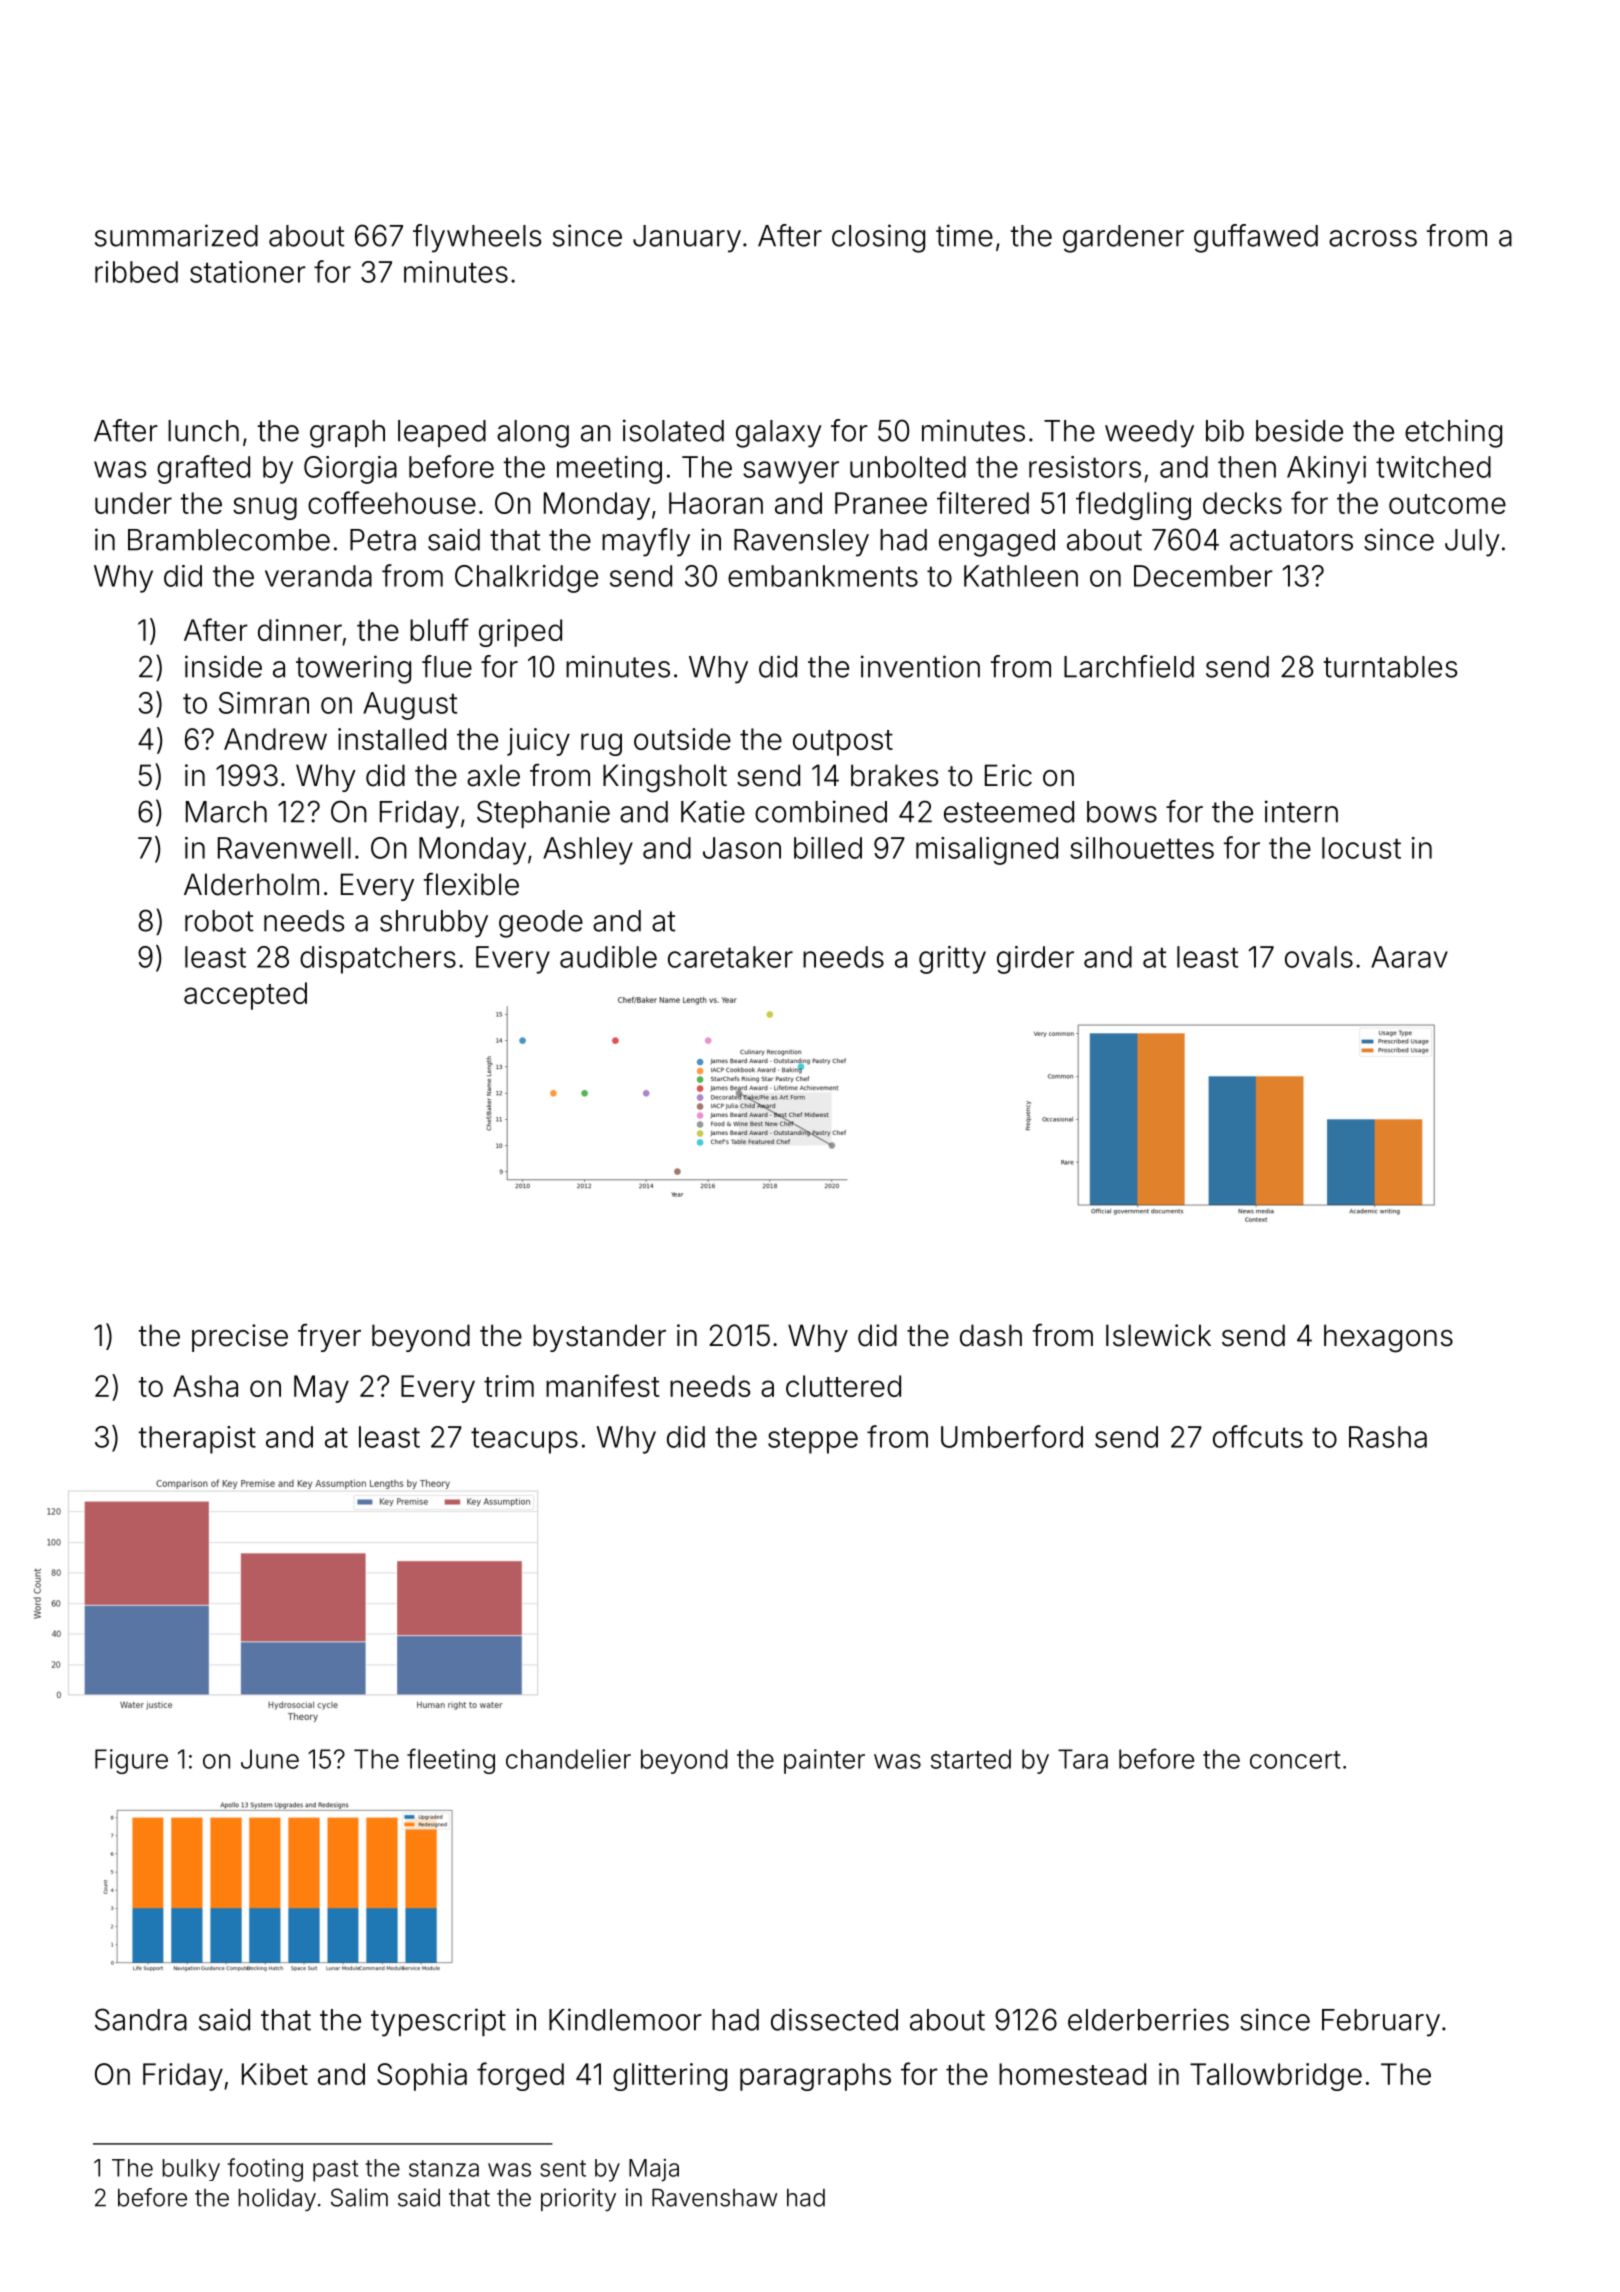  What do you see at coordinates (1453, 433) in the screenshot?
I see `etching` at bounding box center [1453, 433].
